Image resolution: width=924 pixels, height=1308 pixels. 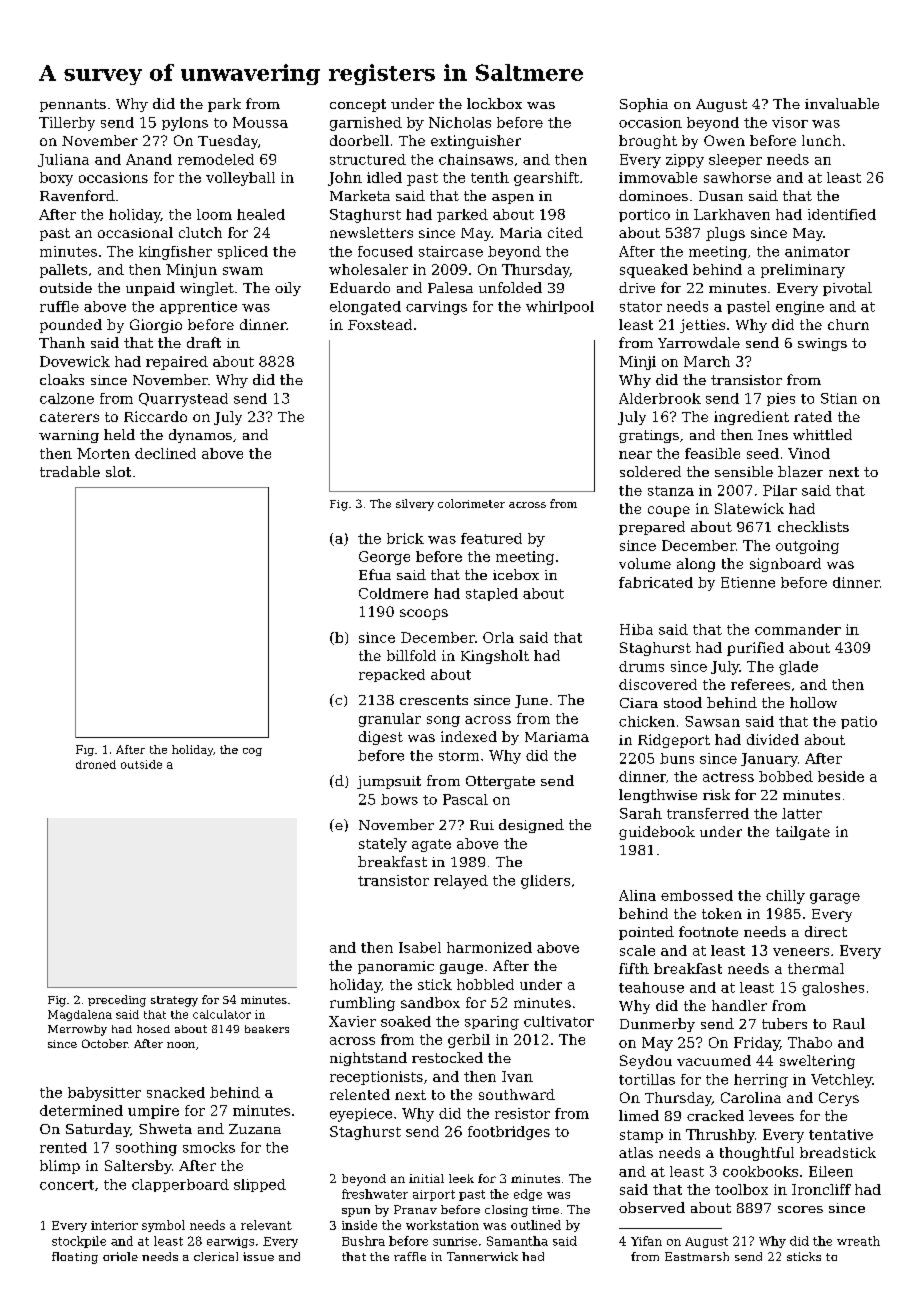 I want to click on oriole, so click(x=120, y=1256).
